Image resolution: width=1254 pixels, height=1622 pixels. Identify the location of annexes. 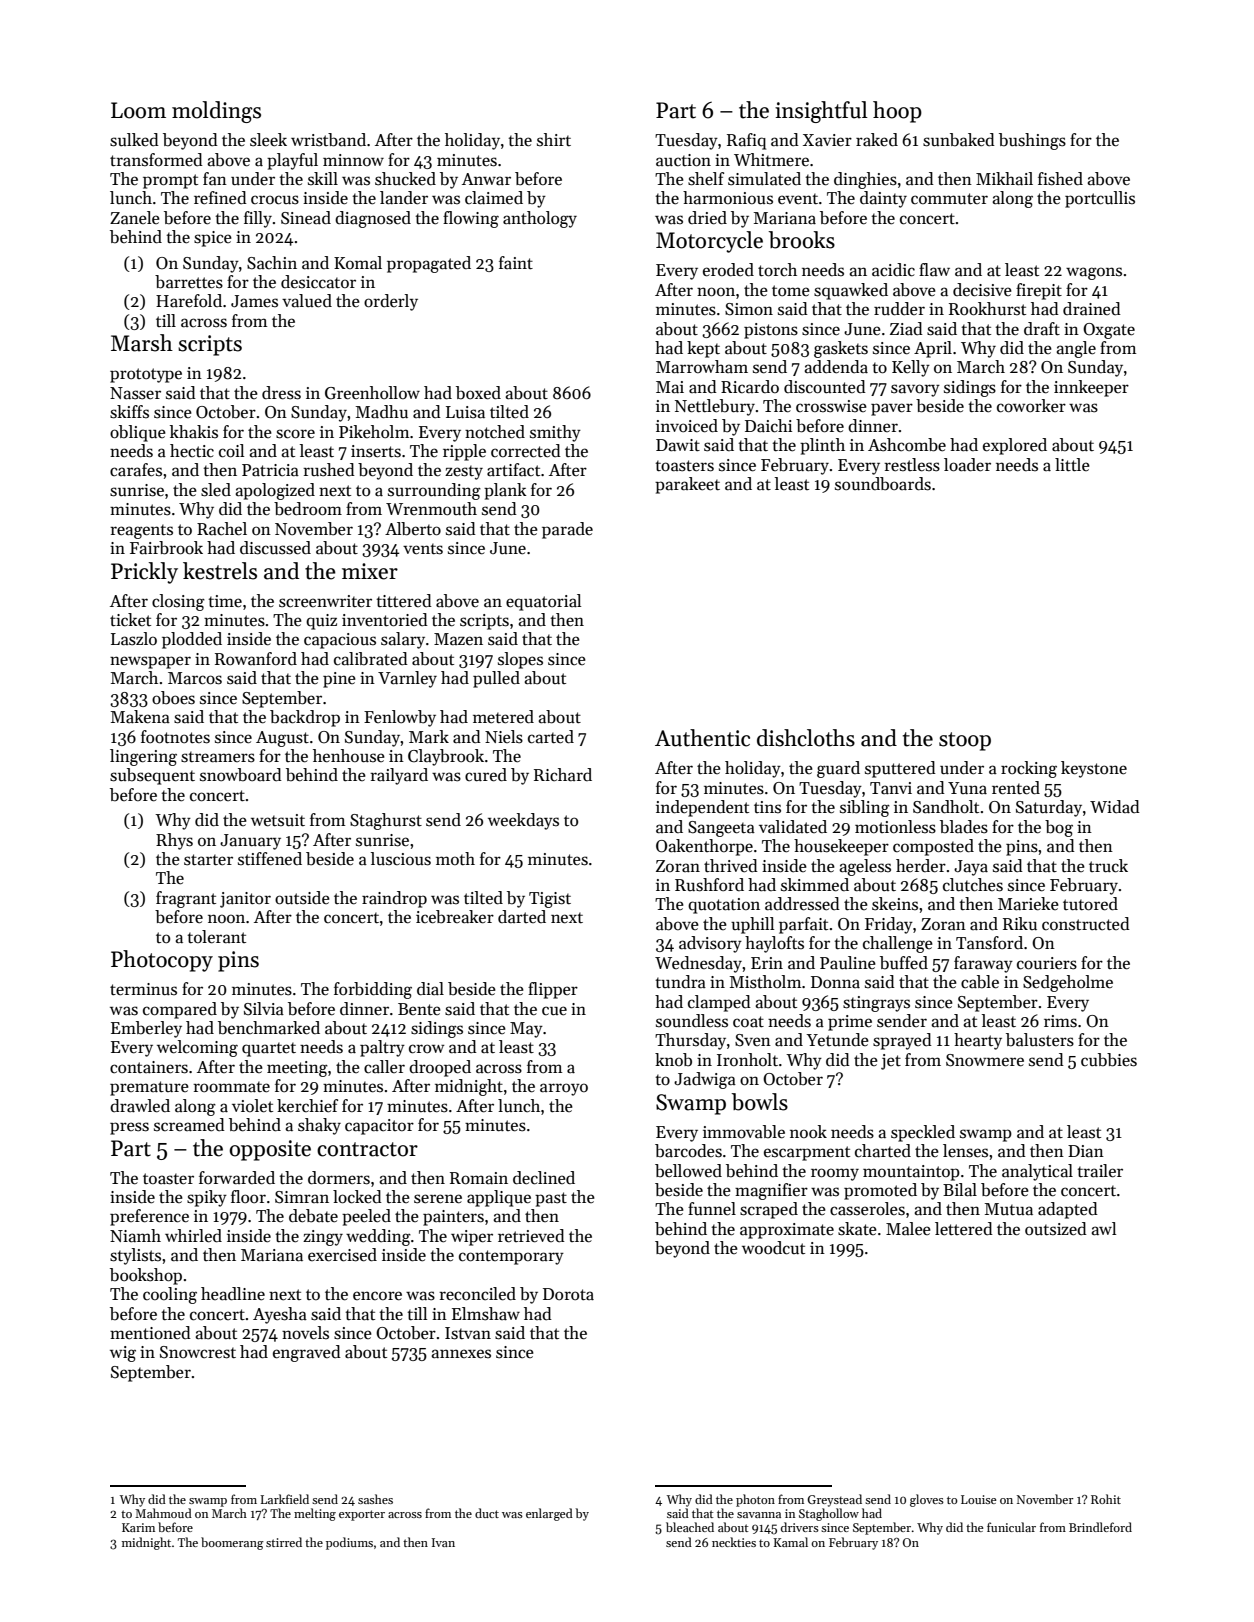
(461, 1354).
